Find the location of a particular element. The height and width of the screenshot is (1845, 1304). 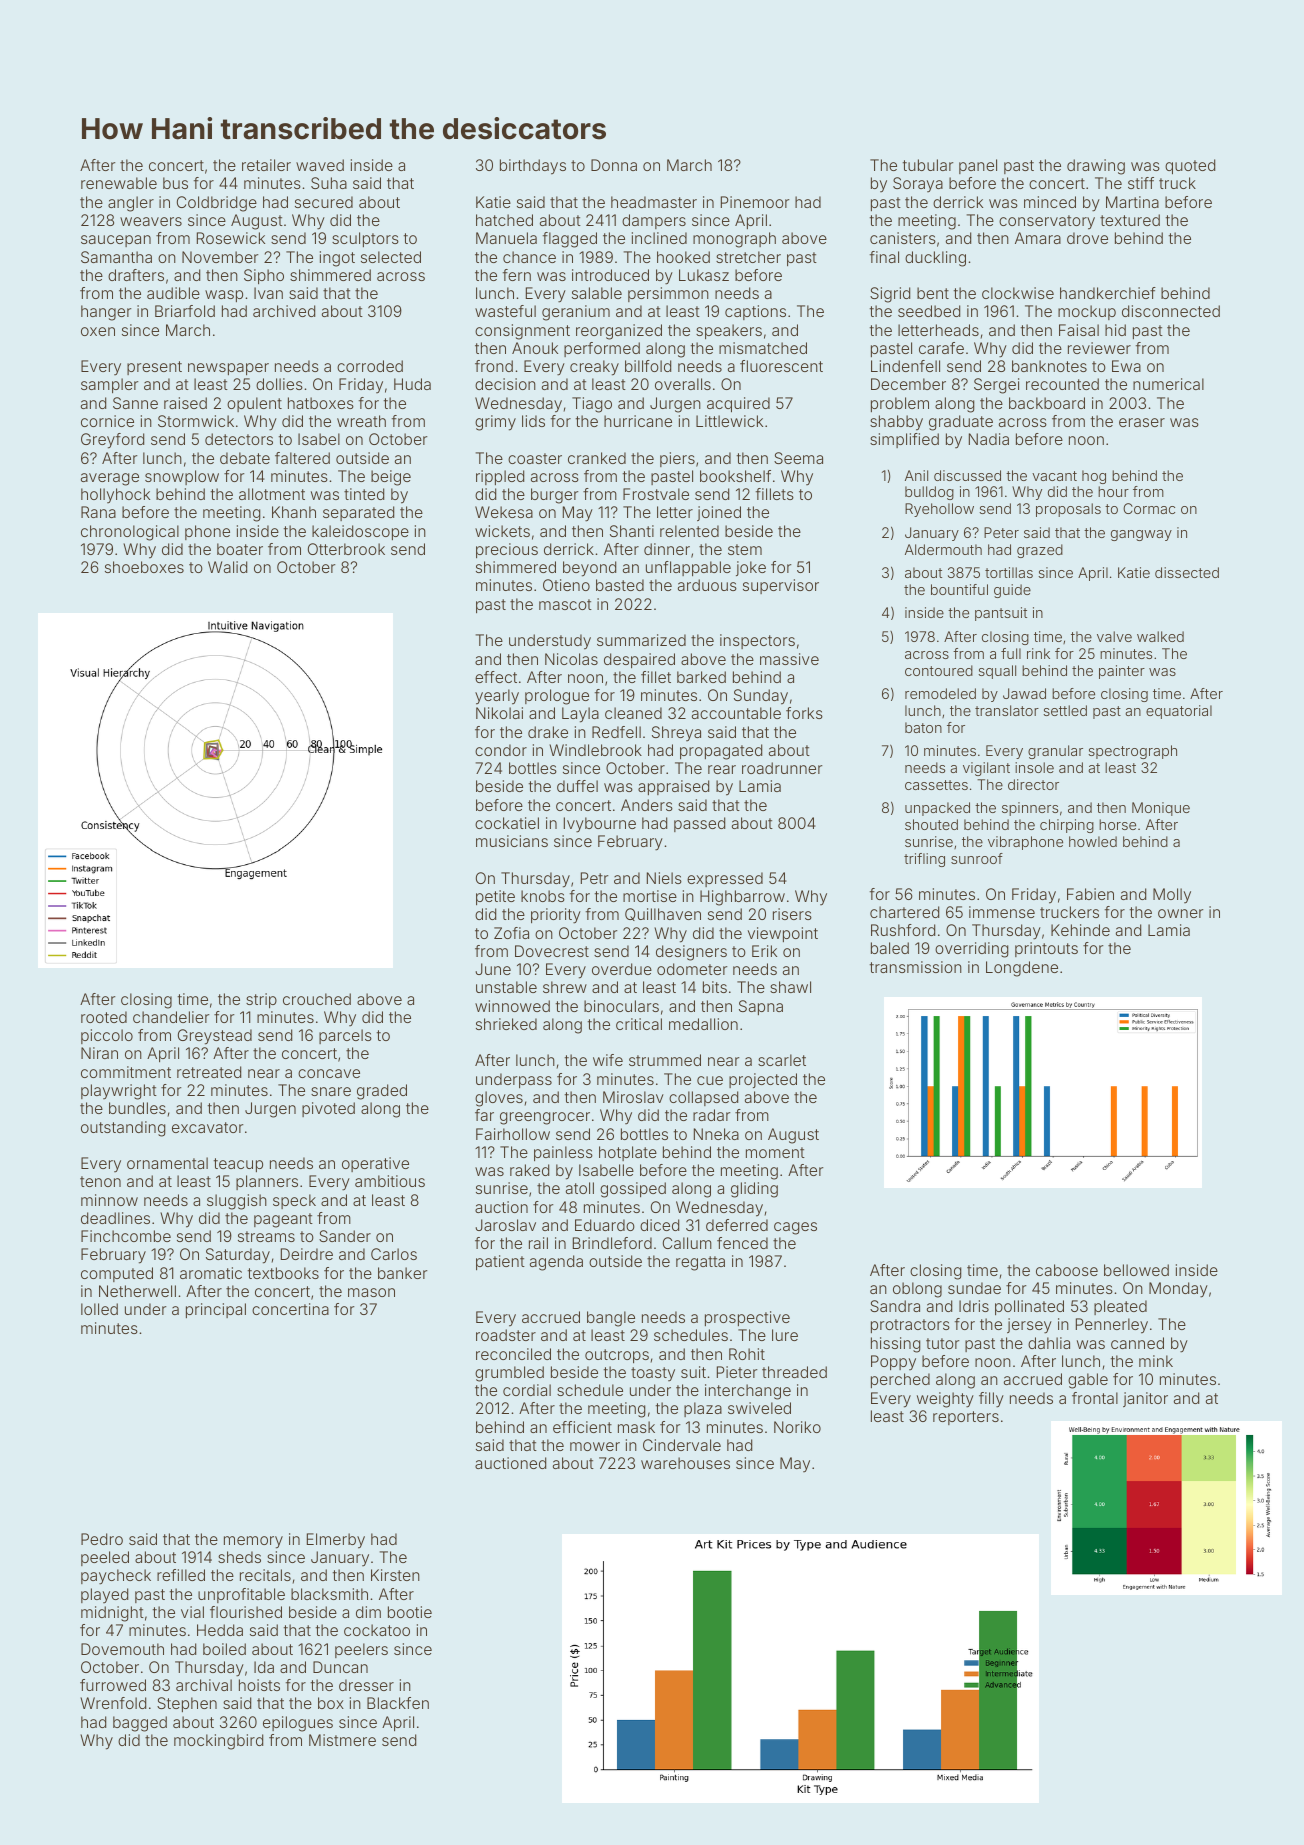

transmission is located at coordinates (916, 967).
